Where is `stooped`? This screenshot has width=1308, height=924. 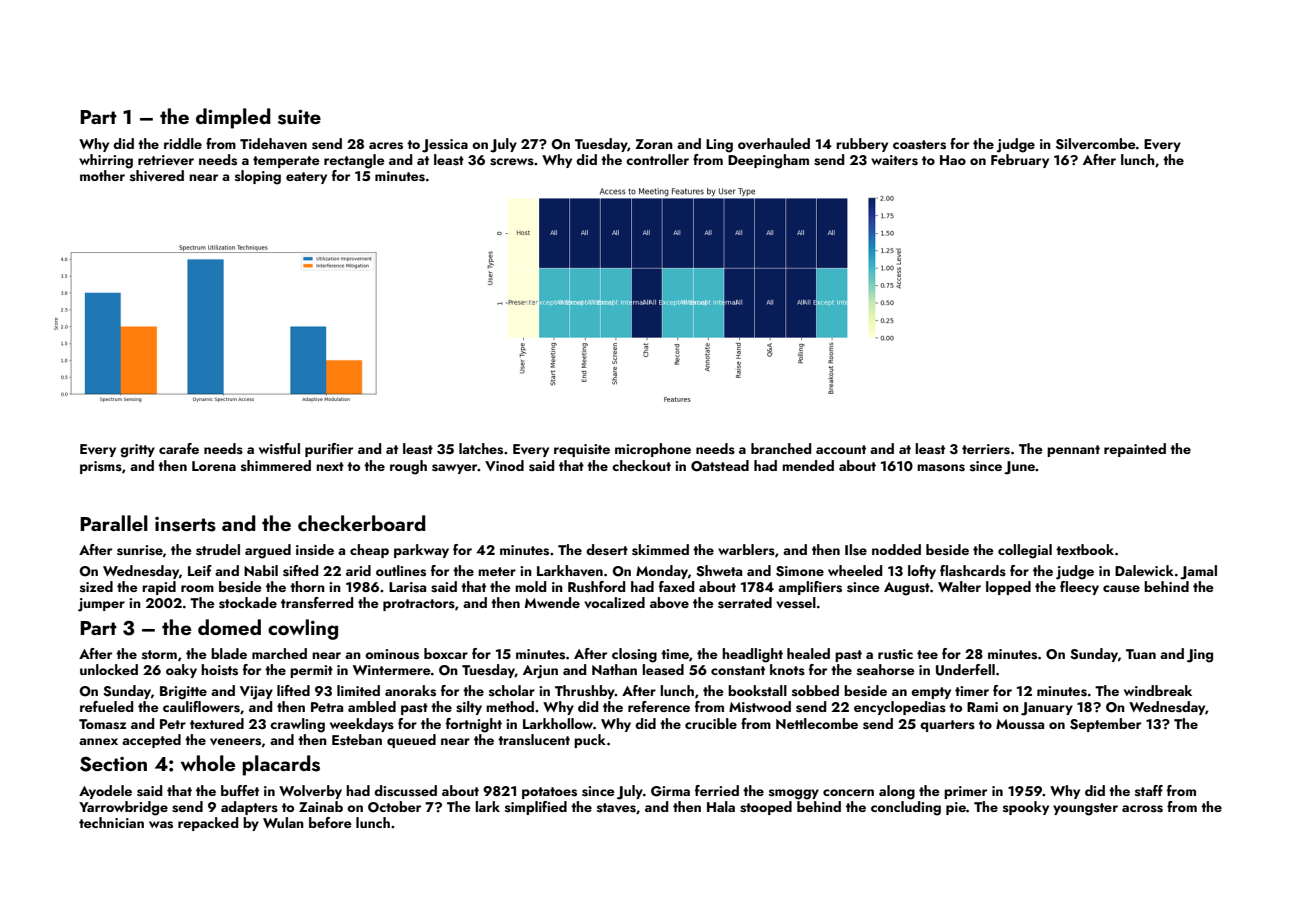 stooped is located at coordinates (766, 808).
